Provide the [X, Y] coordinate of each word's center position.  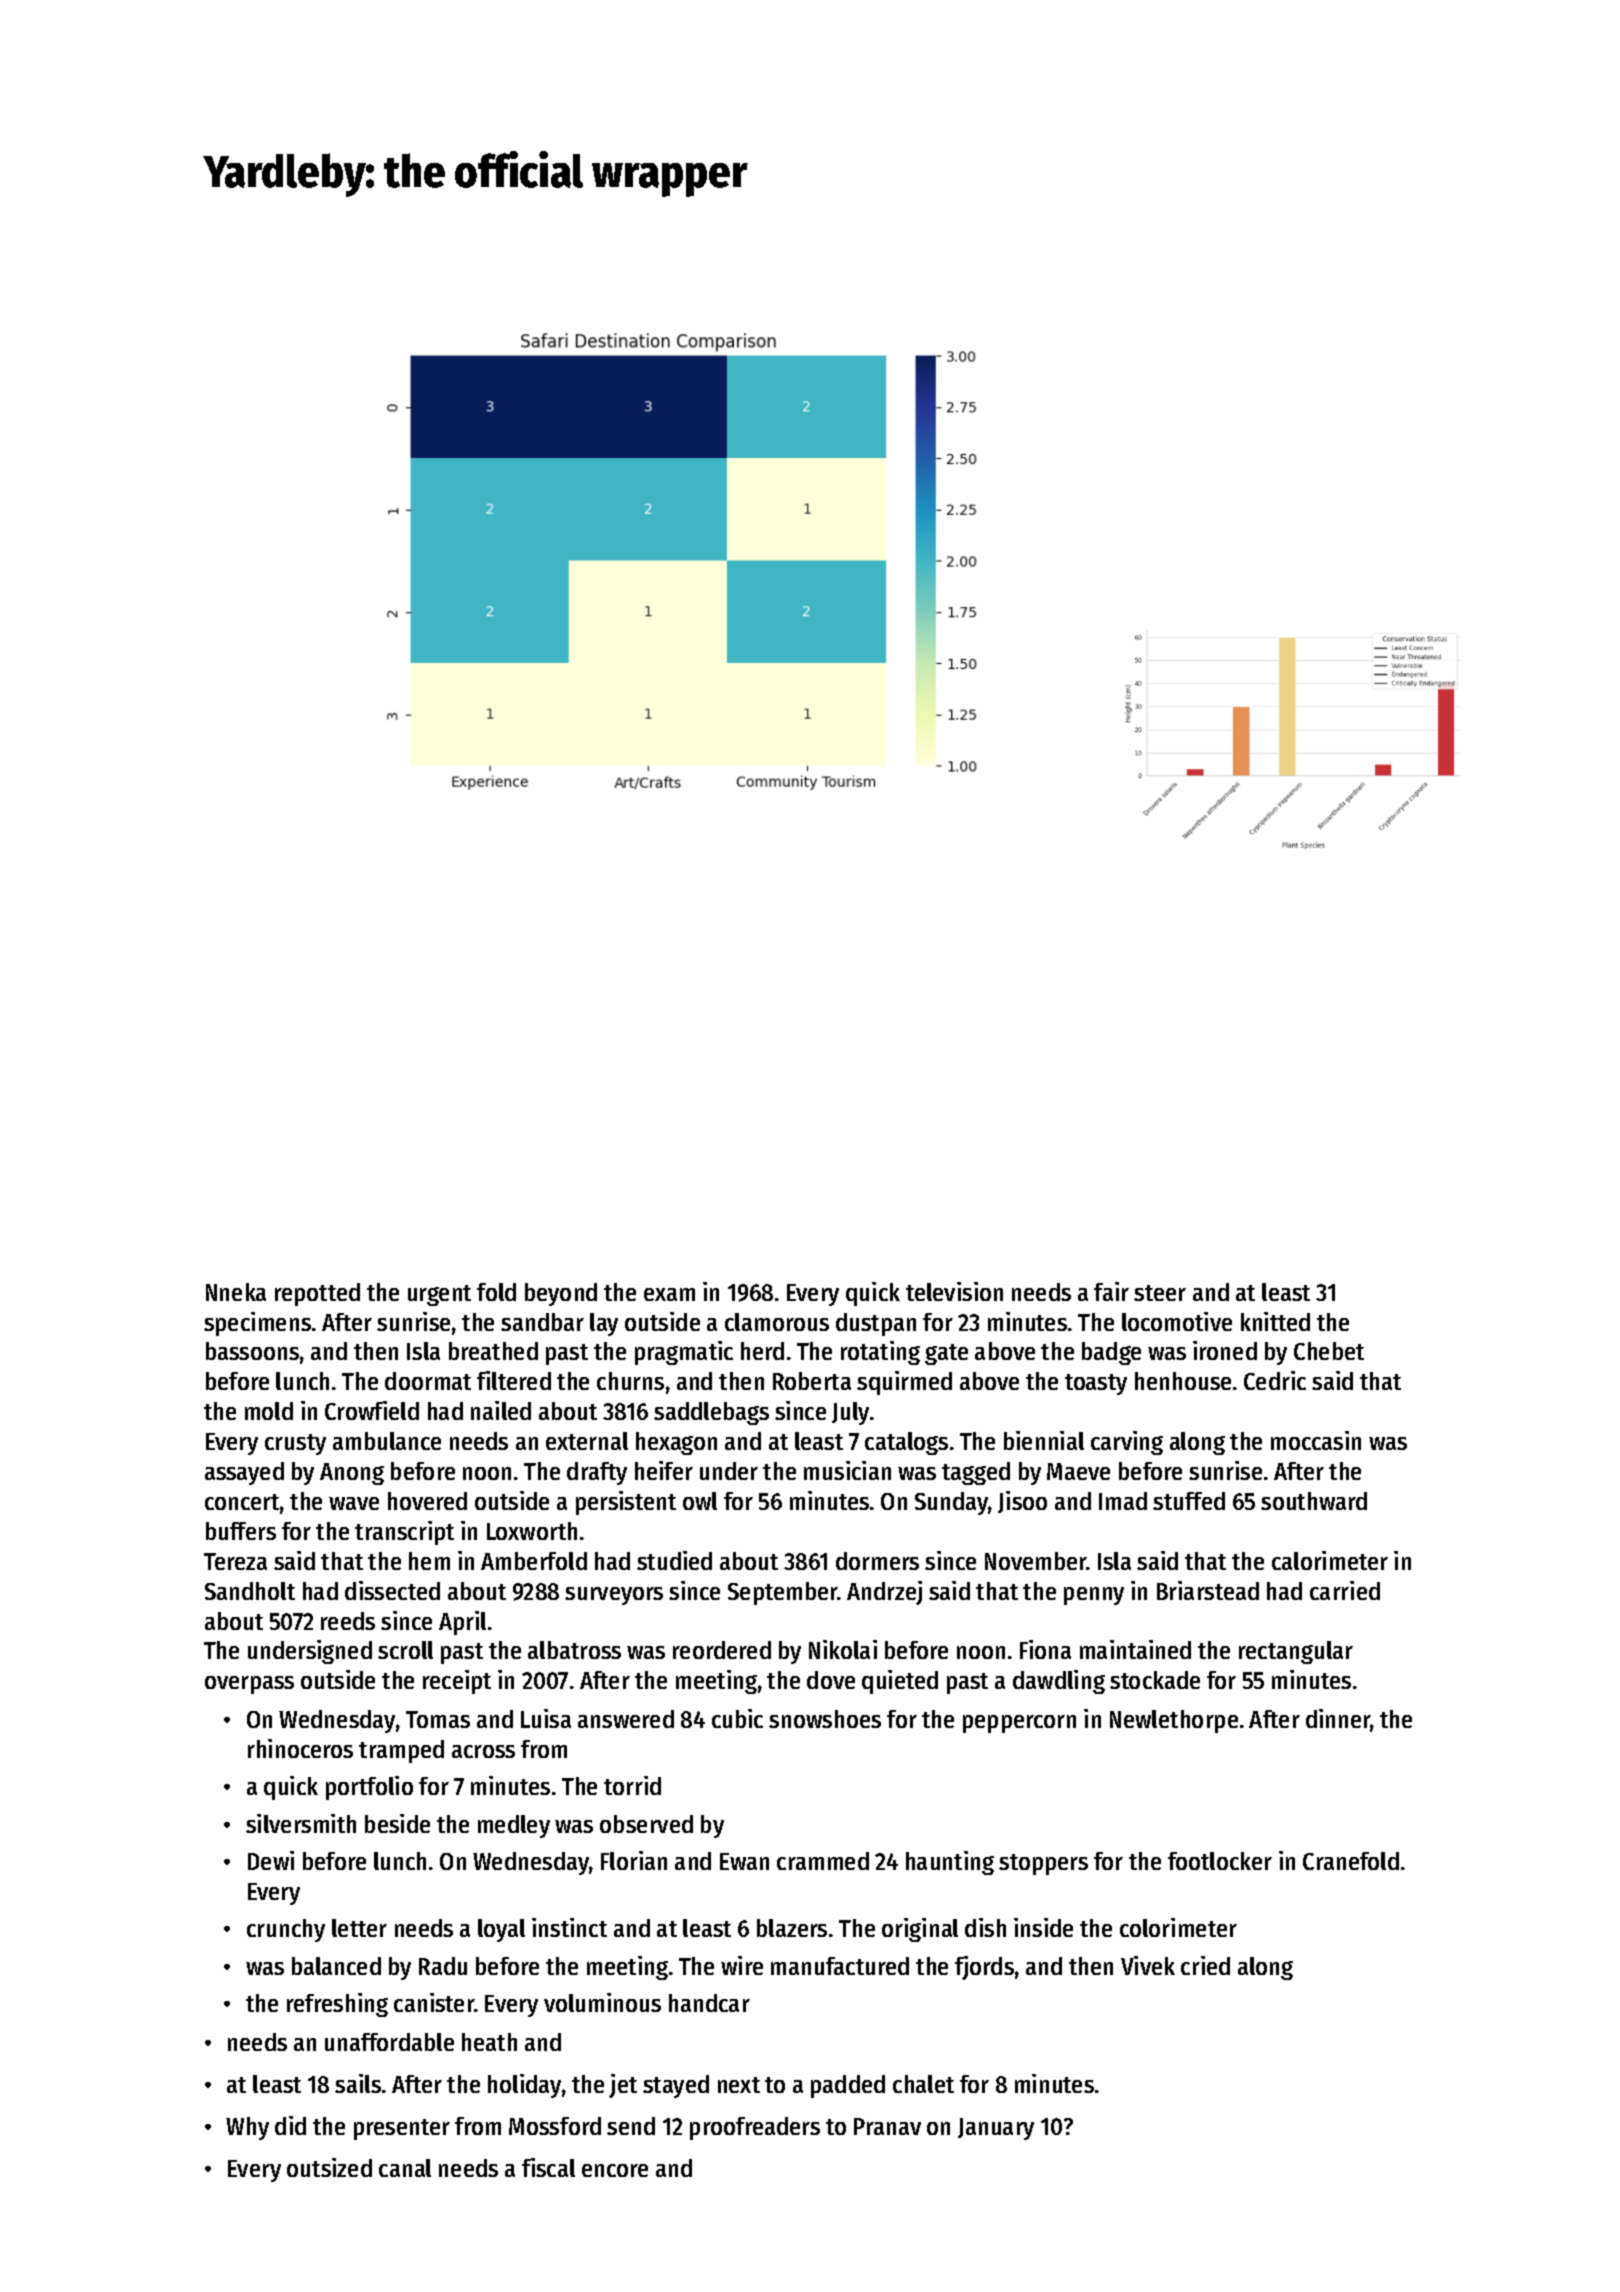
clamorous [777, 1322]
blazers [792, 1928]
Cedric [1275, 1380]
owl [700, 1501]
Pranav [887, 2126]
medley [514, 1826]
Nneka [236, 1292]
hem [429, 1561]
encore [615, 2170]
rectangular [1296, 1652]
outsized [329, 2167]
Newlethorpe [1174, 1721]
